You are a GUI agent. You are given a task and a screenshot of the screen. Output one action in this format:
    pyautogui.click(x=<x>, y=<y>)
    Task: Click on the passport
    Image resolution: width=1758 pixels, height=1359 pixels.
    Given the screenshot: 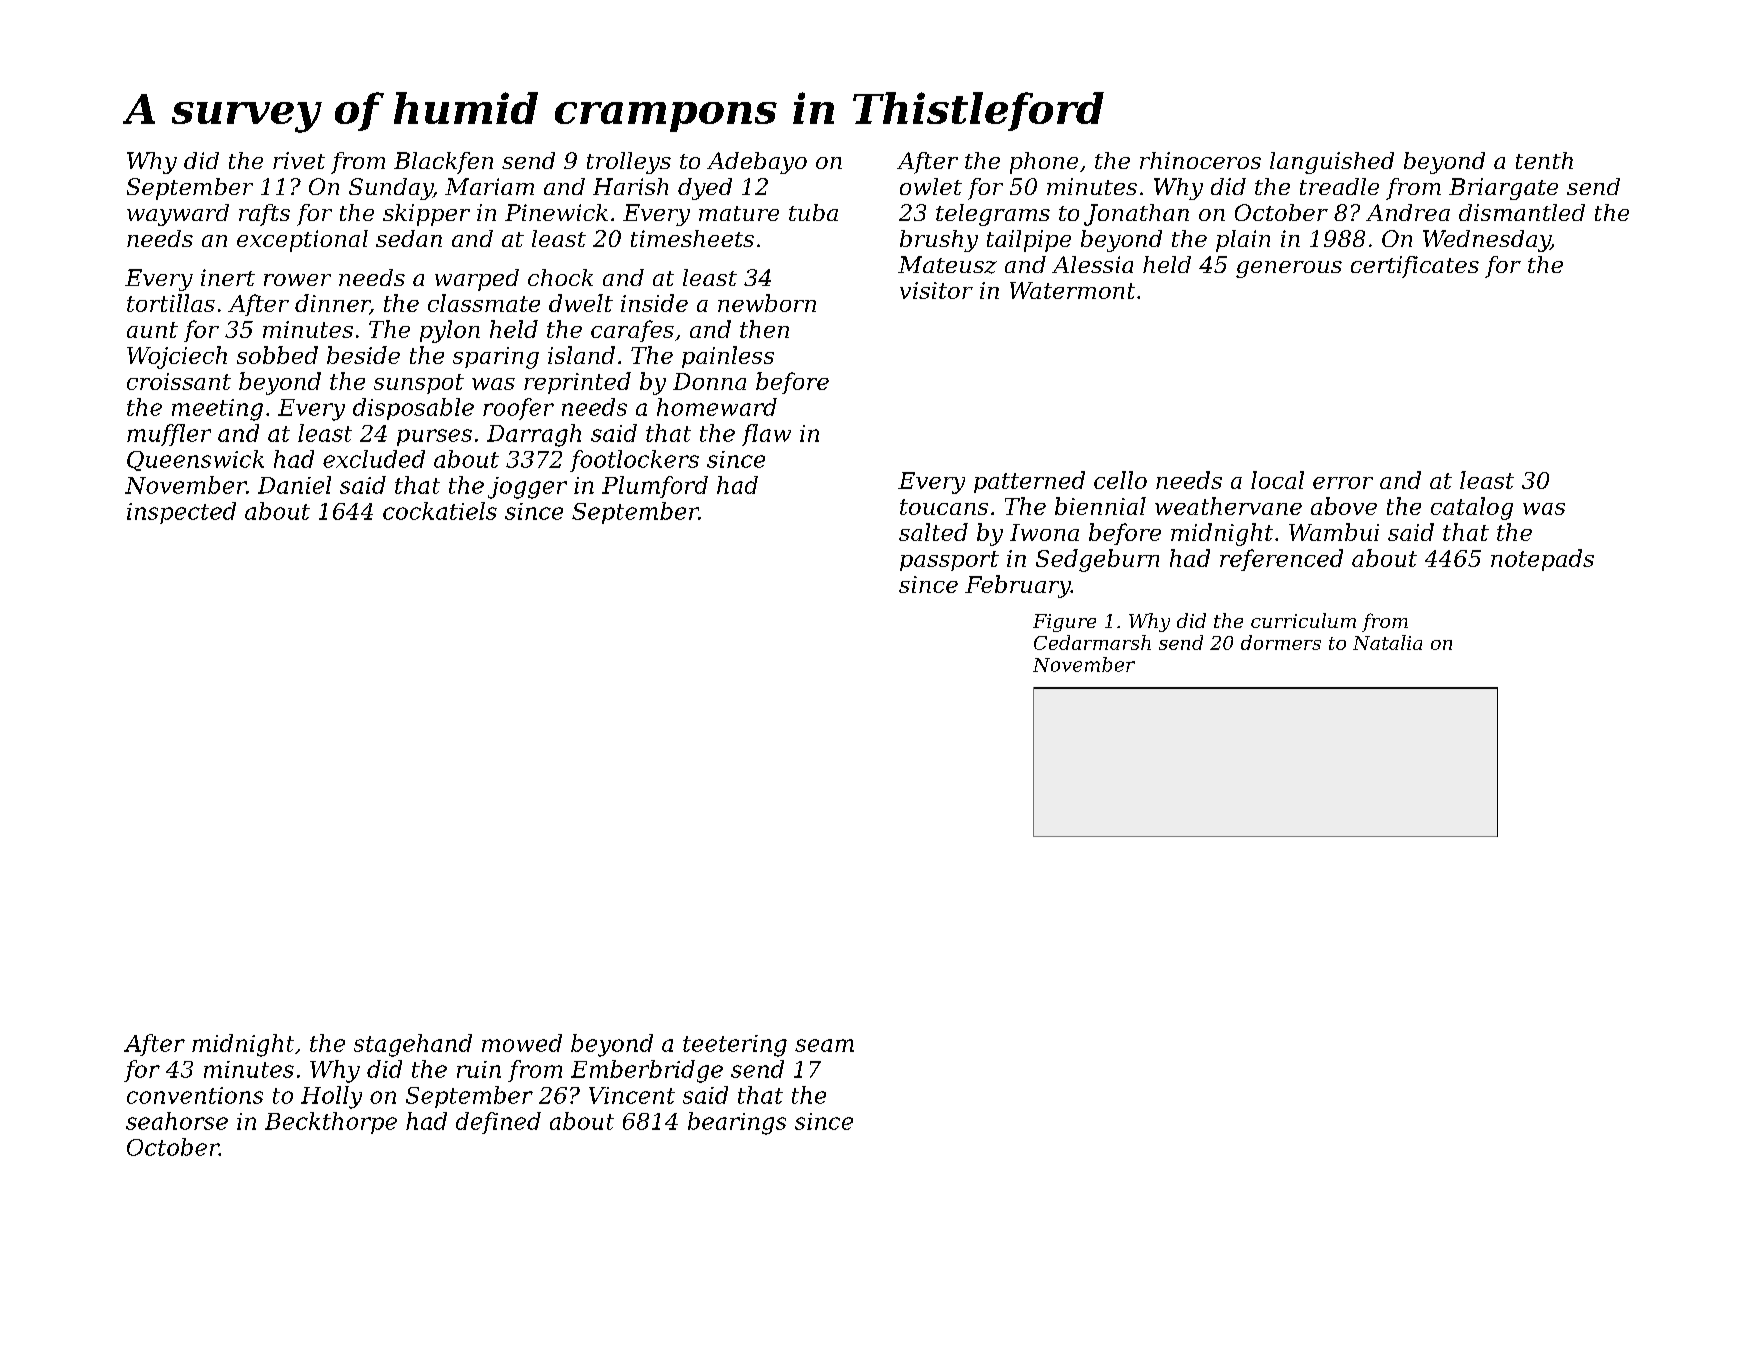 What is the action you would take?
    pyautogui.click(x=949, y=561)
